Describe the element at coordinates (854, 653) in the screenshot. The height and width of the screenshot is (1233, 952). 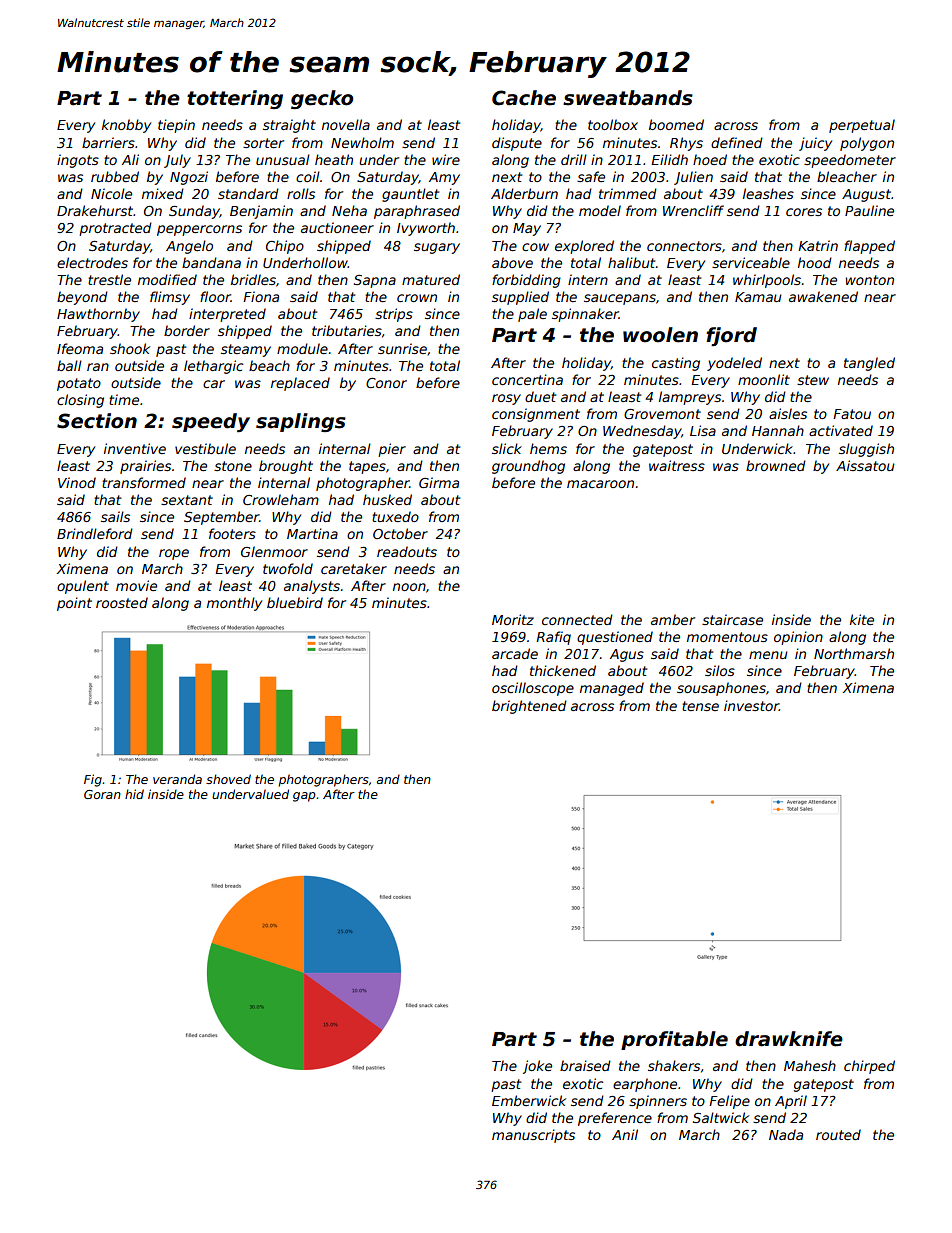
I see `Northmarsh` at that location.
